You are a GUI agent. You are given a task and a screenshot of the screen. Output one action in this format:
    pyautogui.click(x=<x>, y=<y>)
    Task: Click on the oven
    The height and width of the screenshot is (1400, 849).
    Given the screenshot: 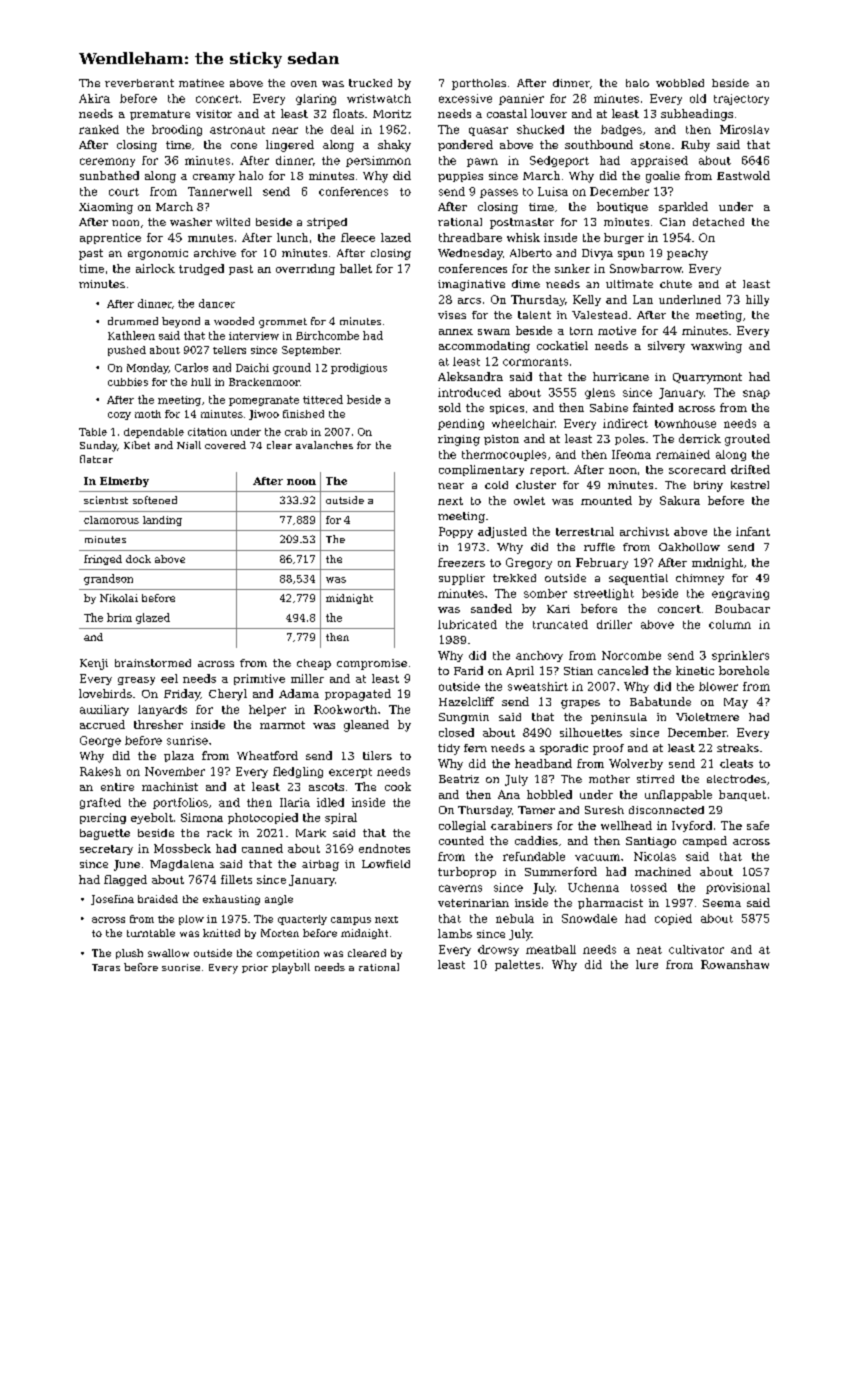 What is the action you would take?
    pyautogui.click(x=304, y=84)
